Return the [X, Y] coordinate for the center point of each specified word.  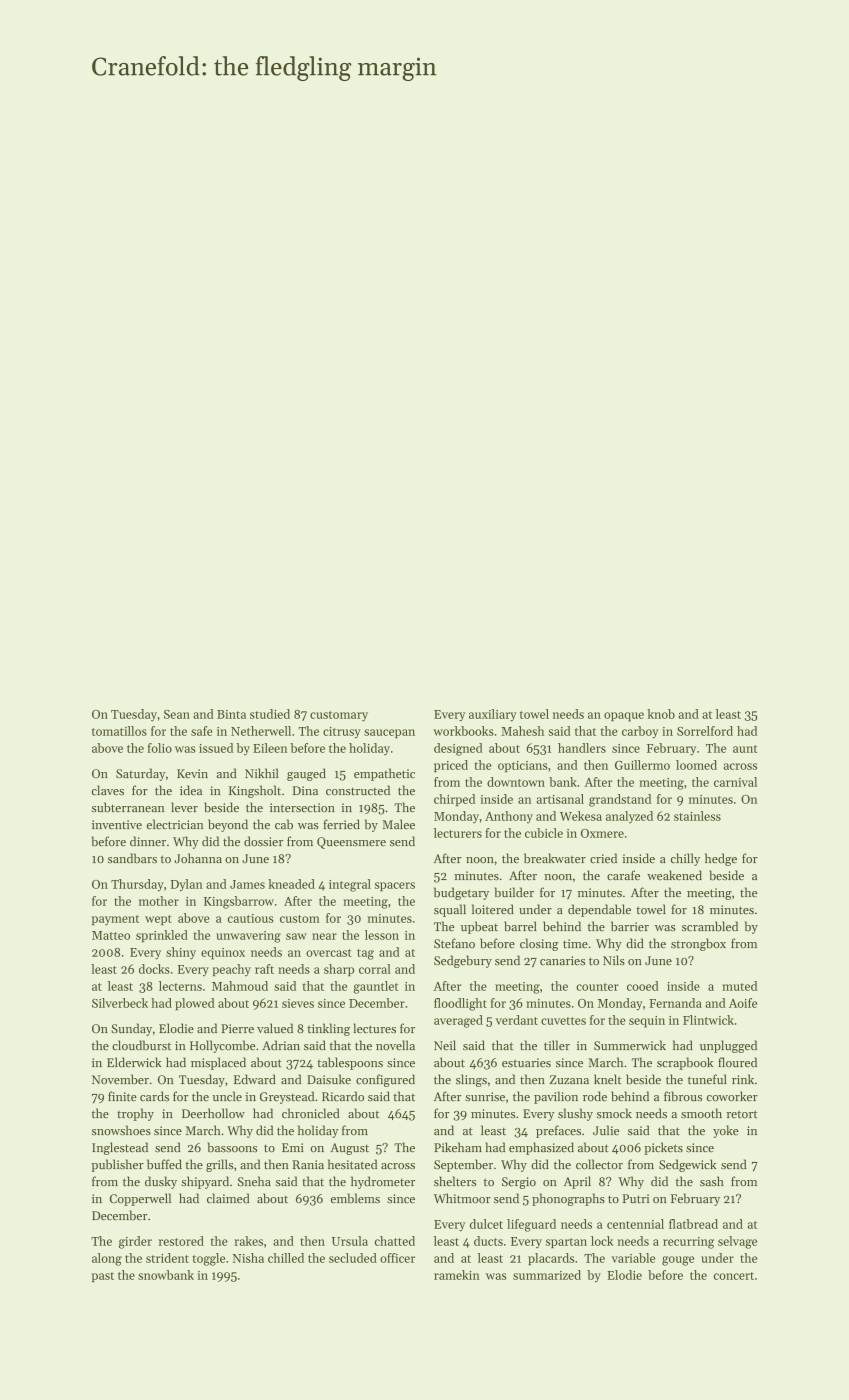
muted [739, 986]
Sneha [254, 1181]
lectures [374, 1028]
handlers [582, 748]
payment [115, 920]
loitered [493, 909]
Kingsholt [255, 791]
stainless [697, 816]
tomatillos [119, 731]
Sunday [131, 1029]
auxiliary [492, 715]
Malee [398, 824]
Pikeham [458, 1147]
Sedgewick [687, 1165]
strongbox [698, 944]
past [103, 1277]
